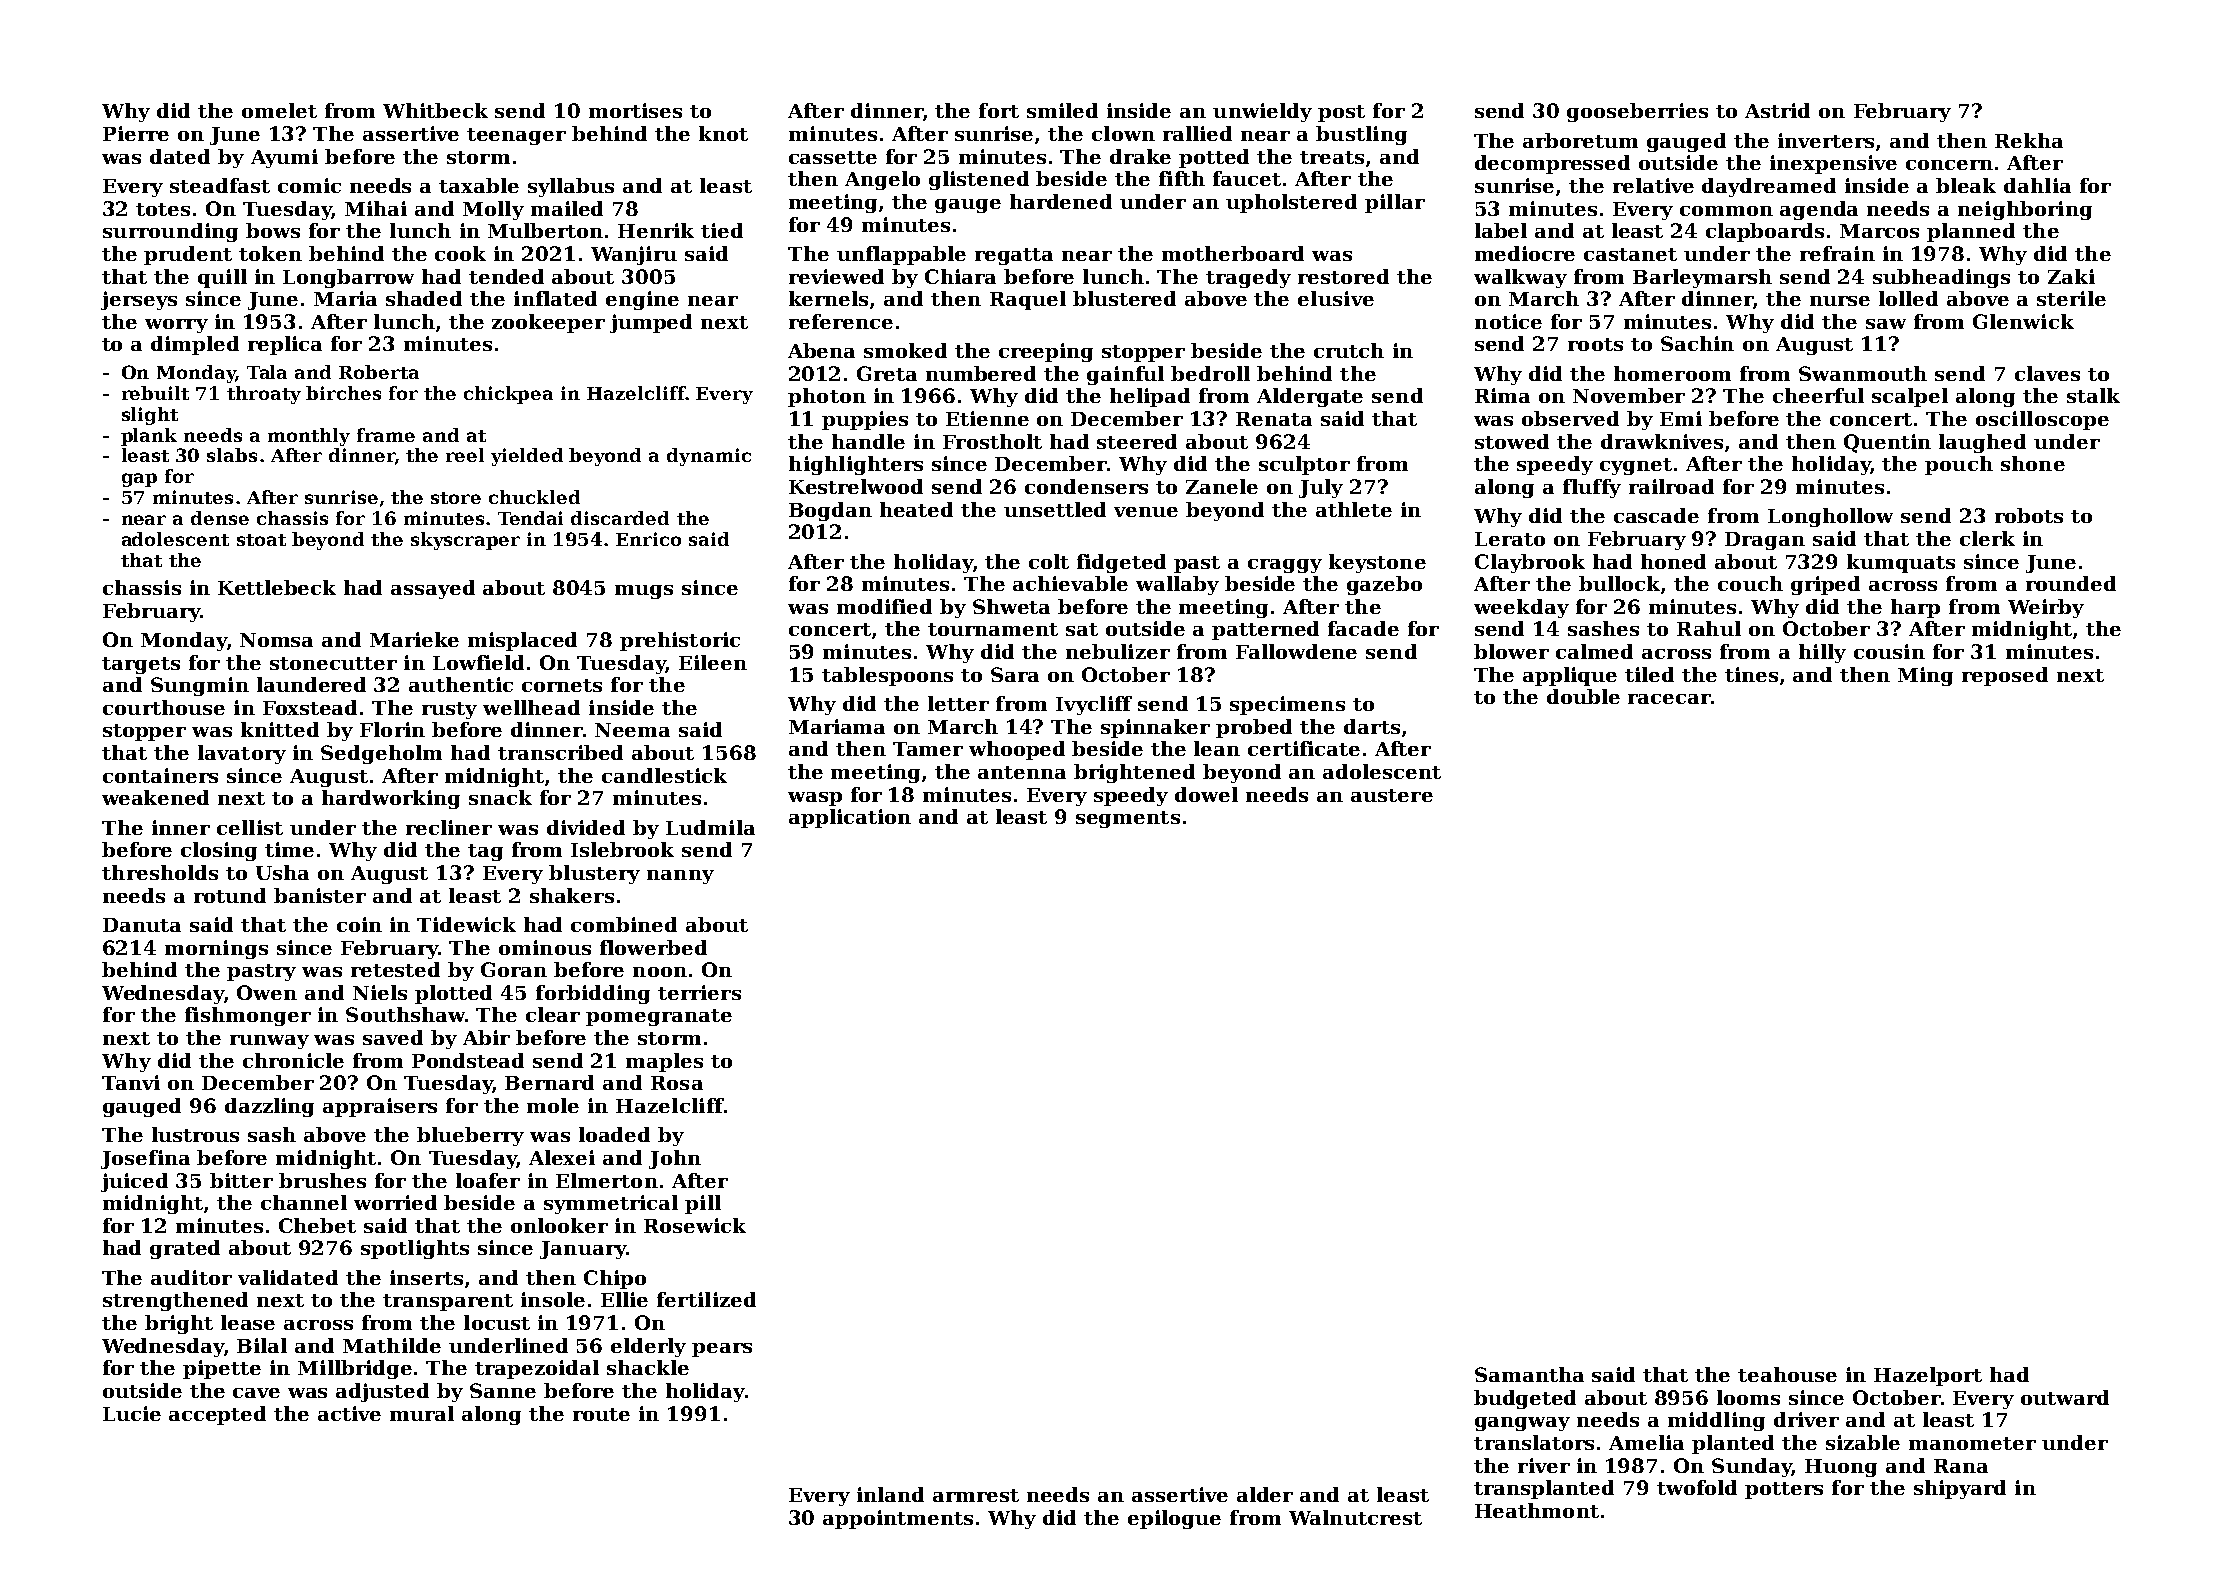  Describe the element at coordinates (381, 754) in the document. I see `Sedgeholm` at that location.
